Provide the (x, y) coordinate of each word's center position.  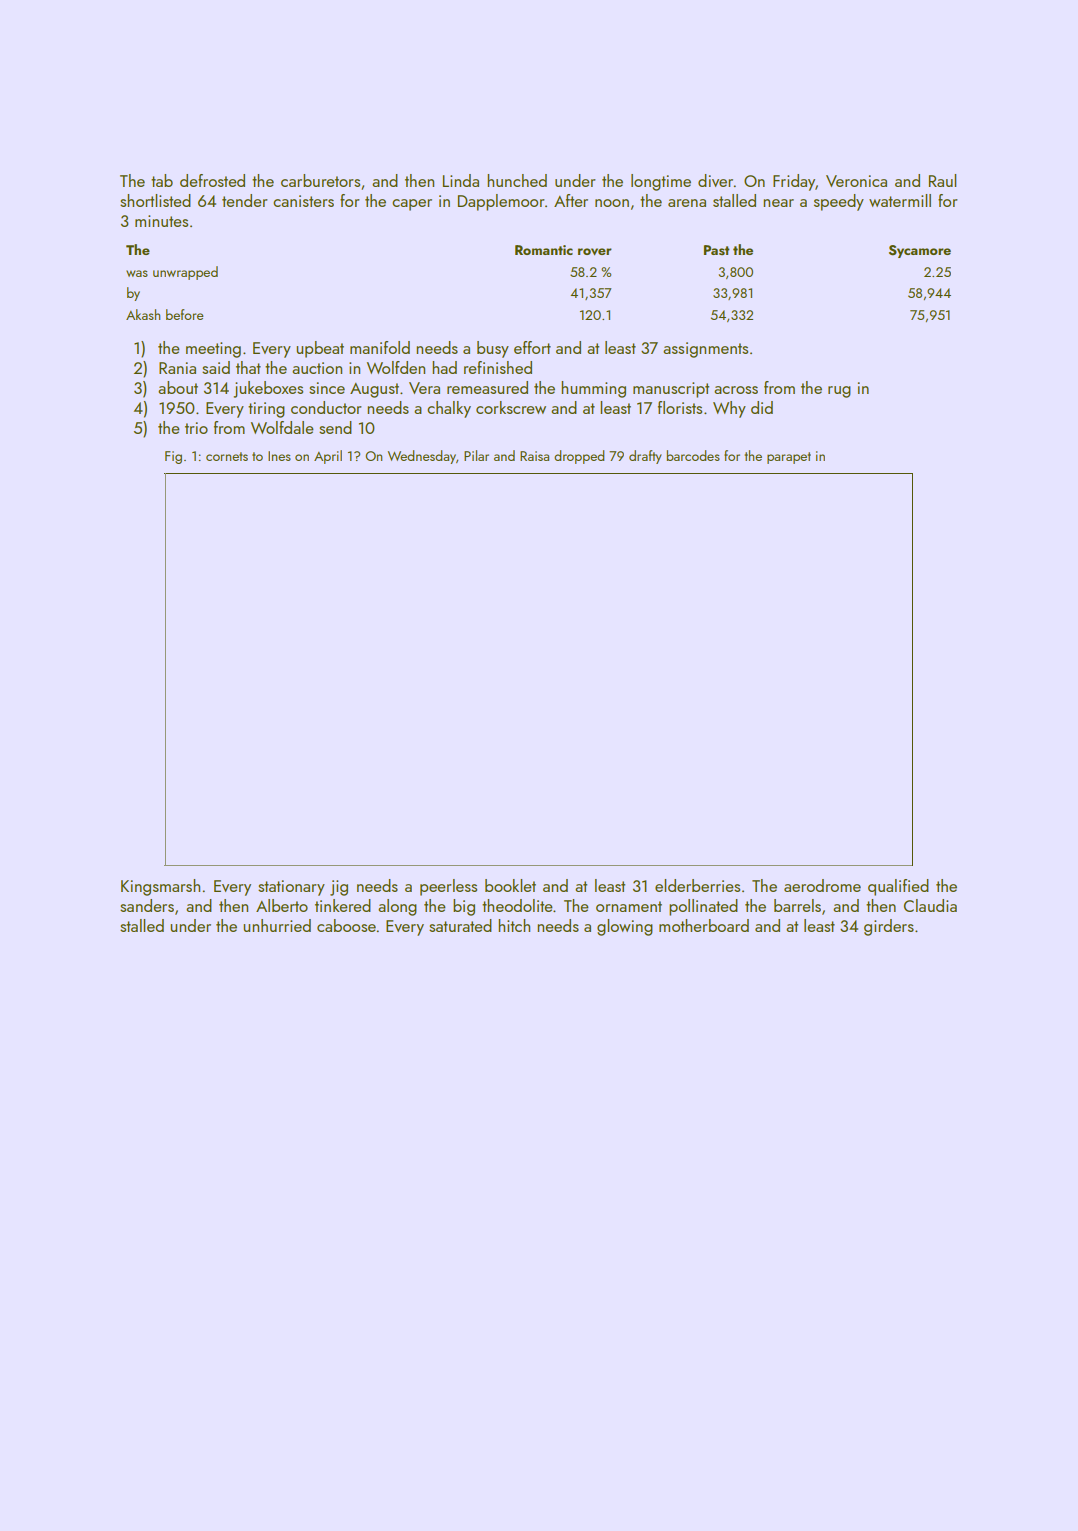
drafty (645, 457)
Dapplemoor (501, 202)
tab (162, 180)
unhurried (277, 925)
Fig (173, 457)
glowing (625, 927)
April (328, 457)
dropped (579, 457)
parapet (789, 458)
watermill (900, 200)
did (762, 407)
